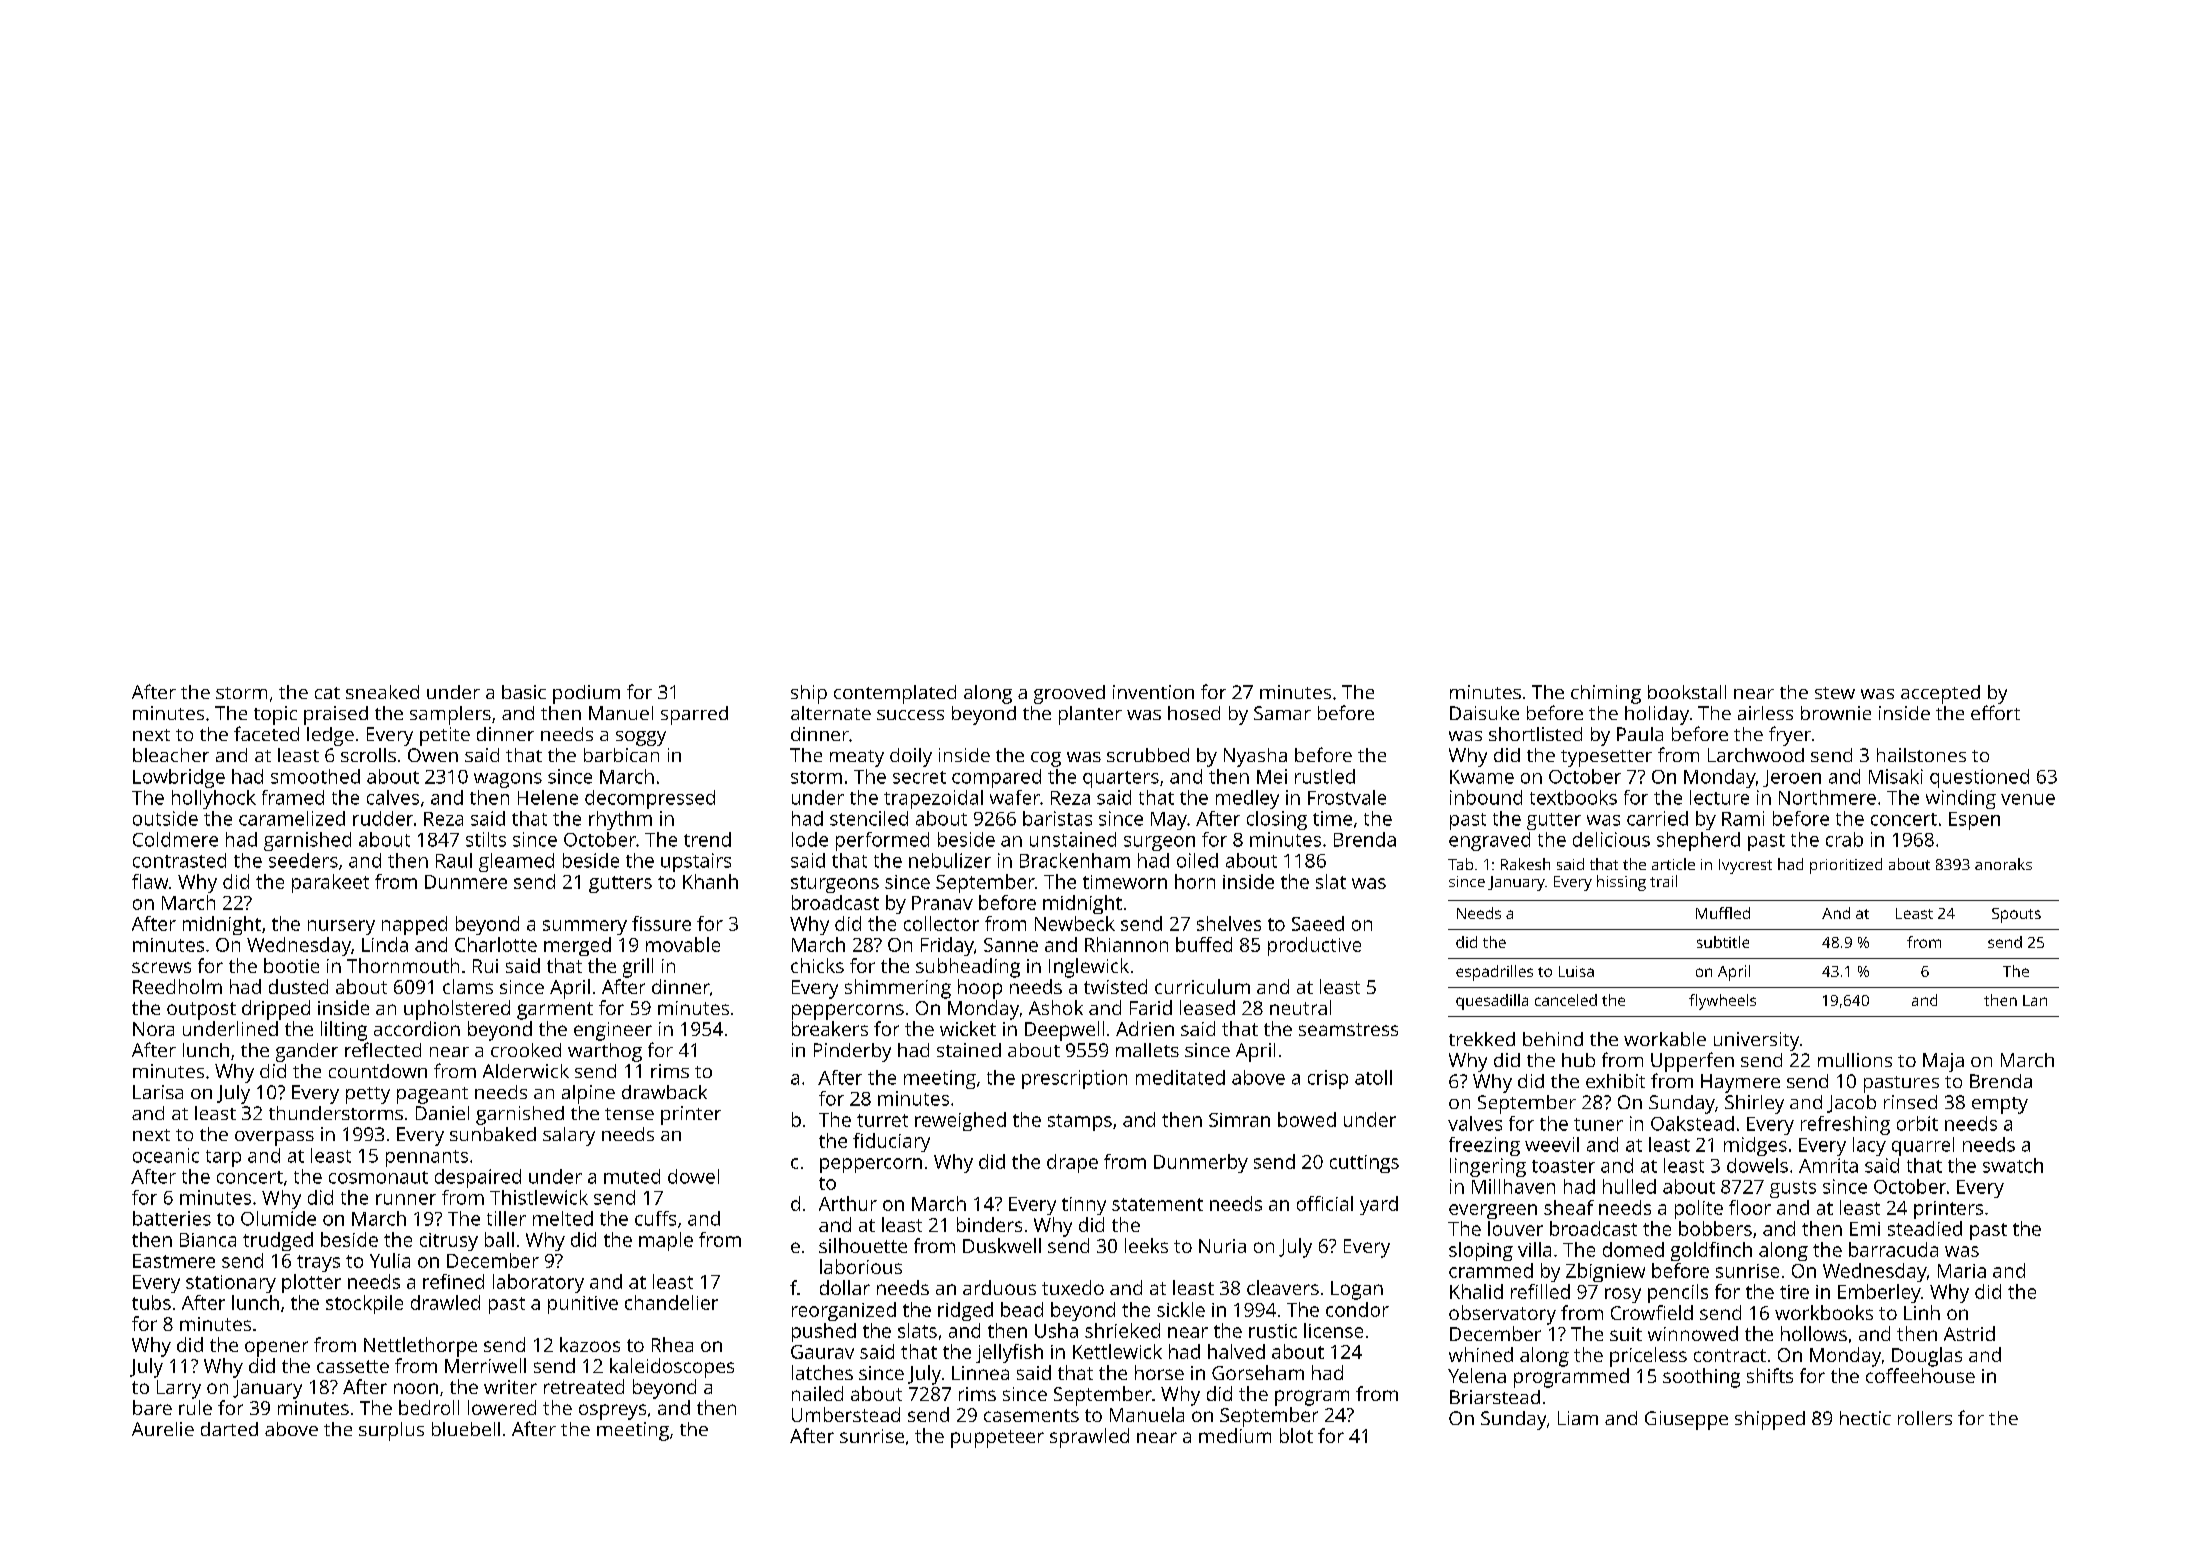 This image has width=2191, height=1549. I want to click on gleamed, so click(516, 862).
